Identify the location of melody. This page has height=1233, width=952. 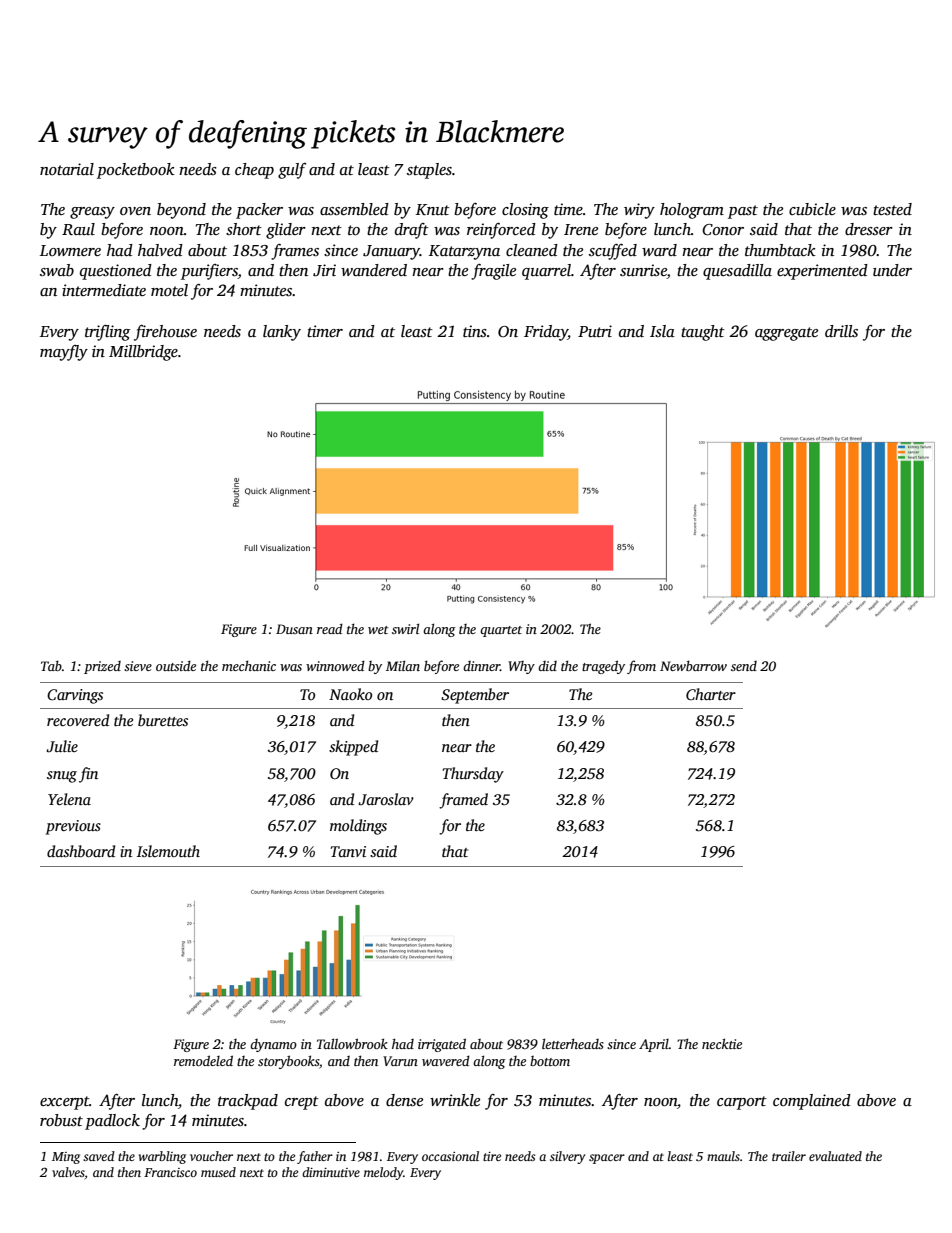
(383, 1173).
